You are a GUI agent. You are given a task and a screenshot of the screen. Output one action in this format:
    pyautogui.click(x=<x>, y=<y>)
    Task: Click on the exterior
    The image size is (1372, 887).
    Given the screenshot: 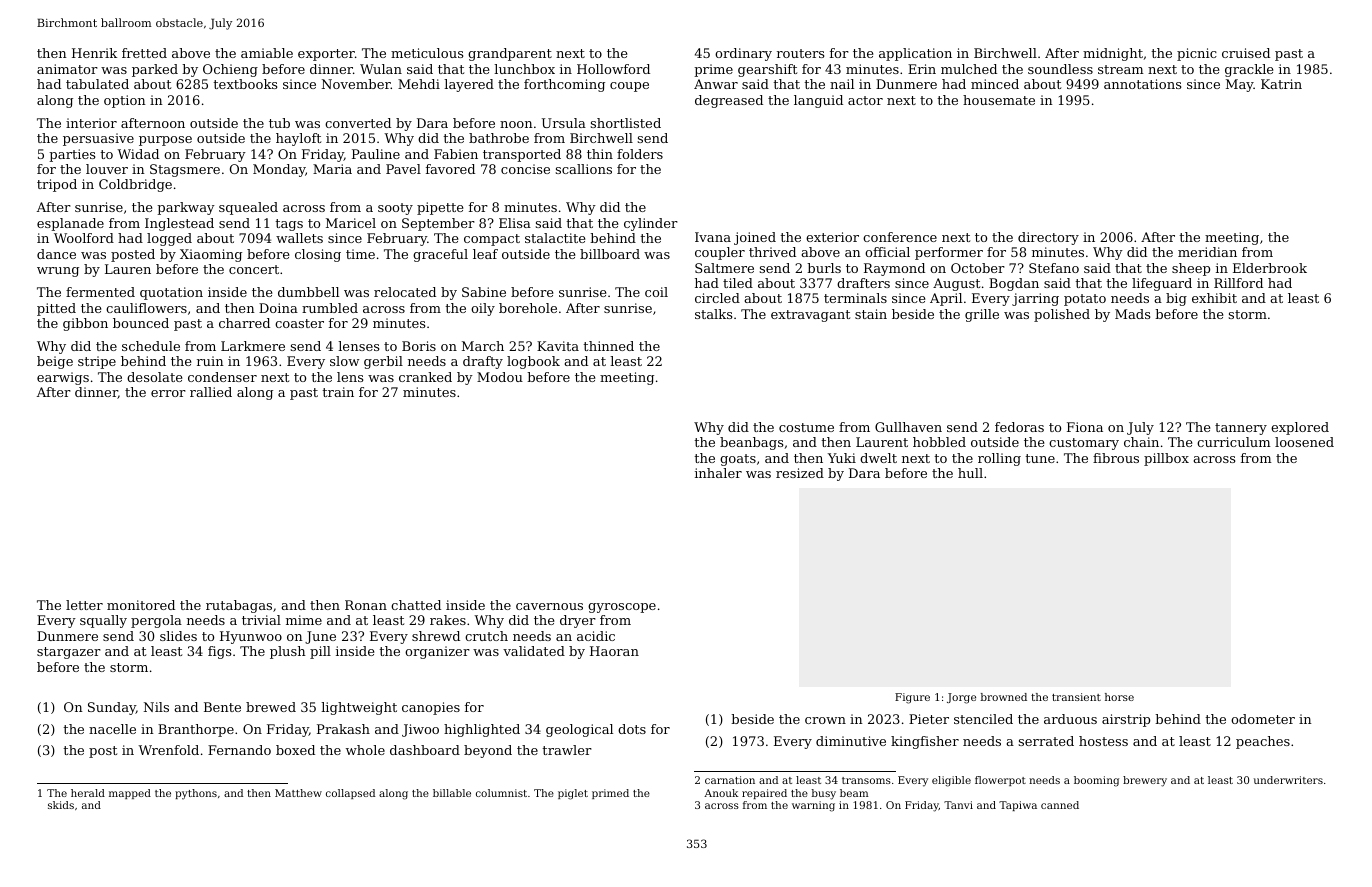 What is the action you would take?
    pyautogui.click(x=832, y=237)
